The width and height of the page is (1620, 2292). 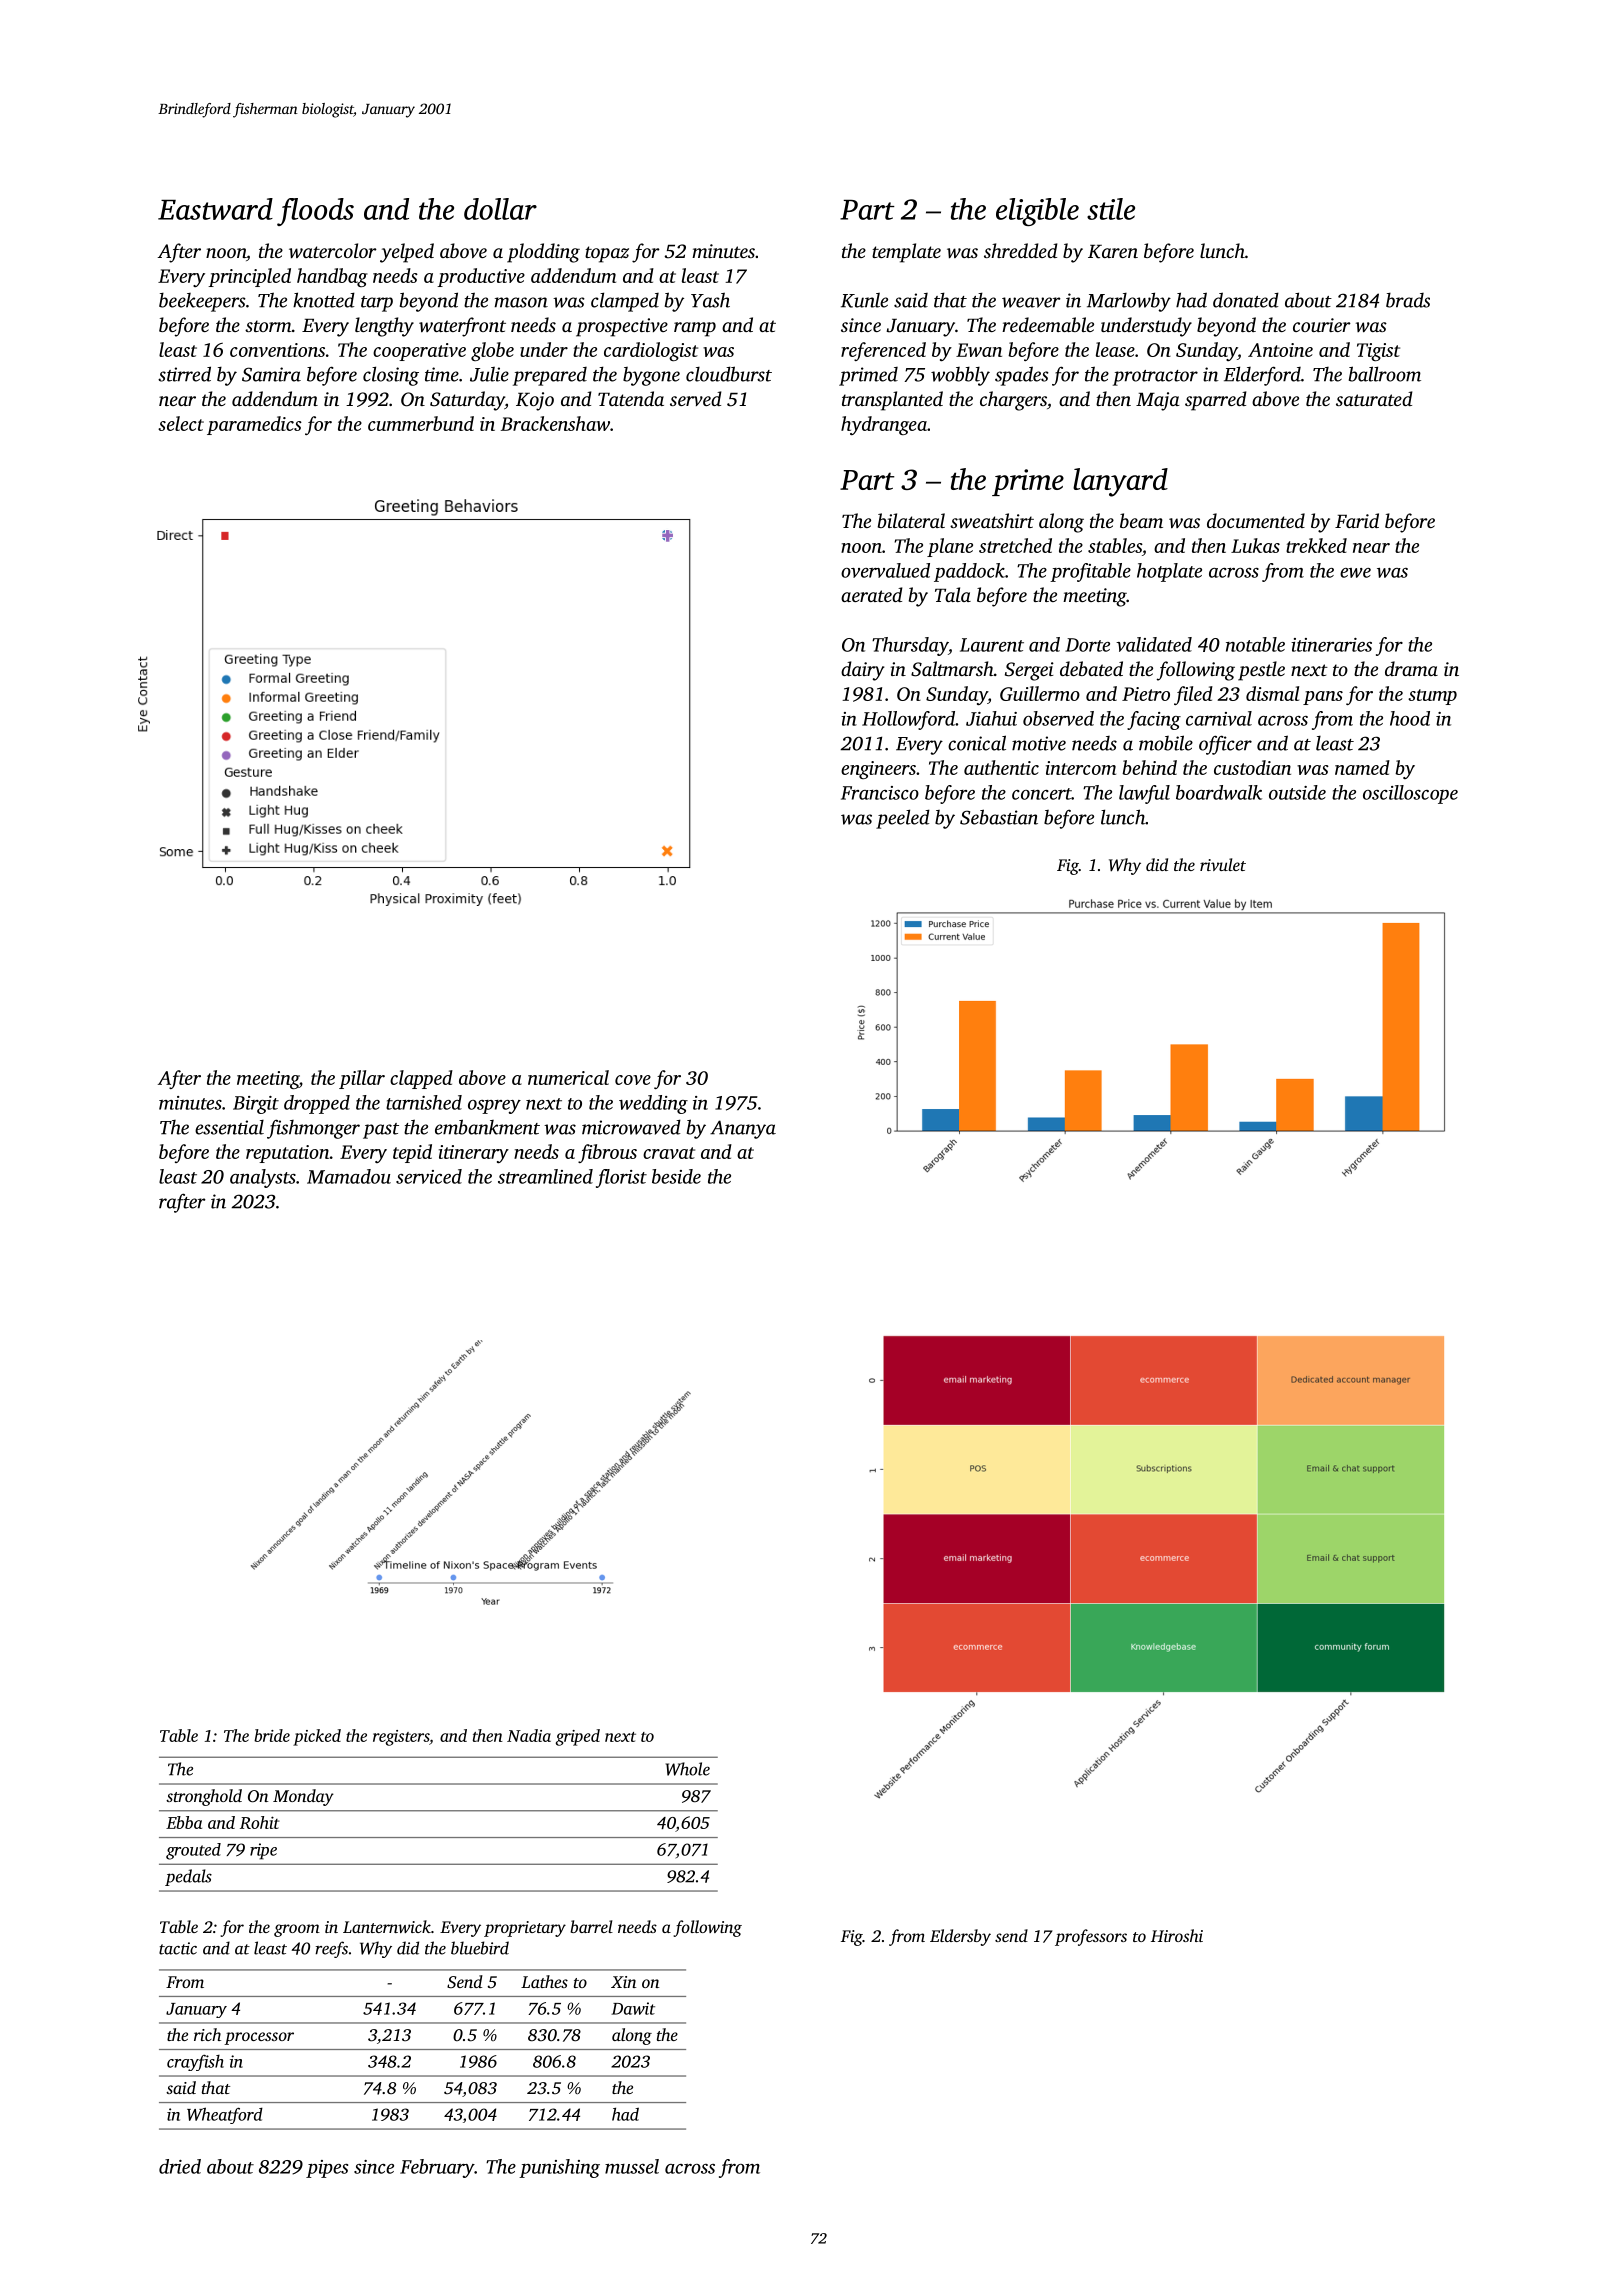 I want to click on oscilloscope, so click(x=1410, y=794).
